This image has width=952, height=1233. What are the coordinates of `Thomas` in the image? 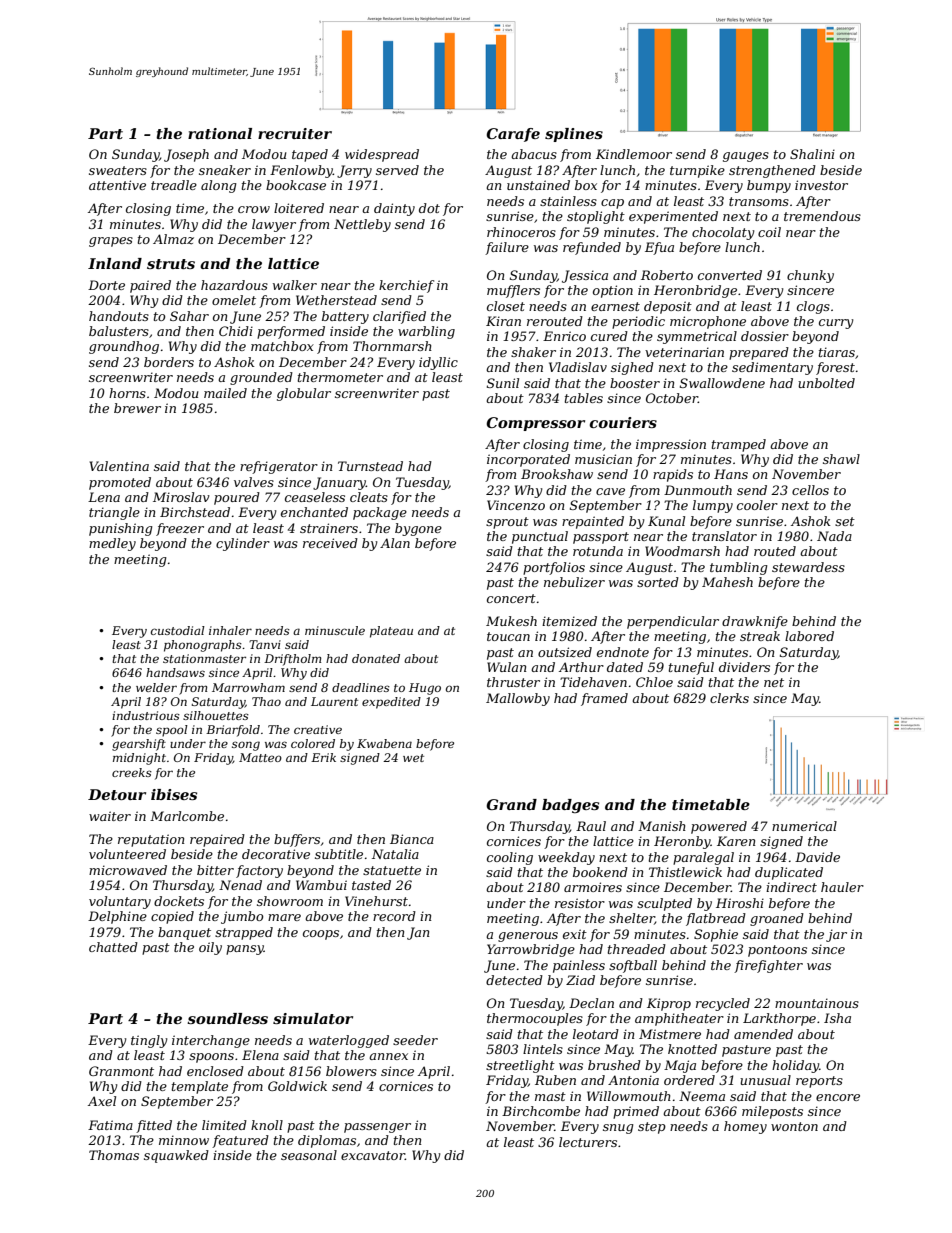 It's located at (114, 1155).
